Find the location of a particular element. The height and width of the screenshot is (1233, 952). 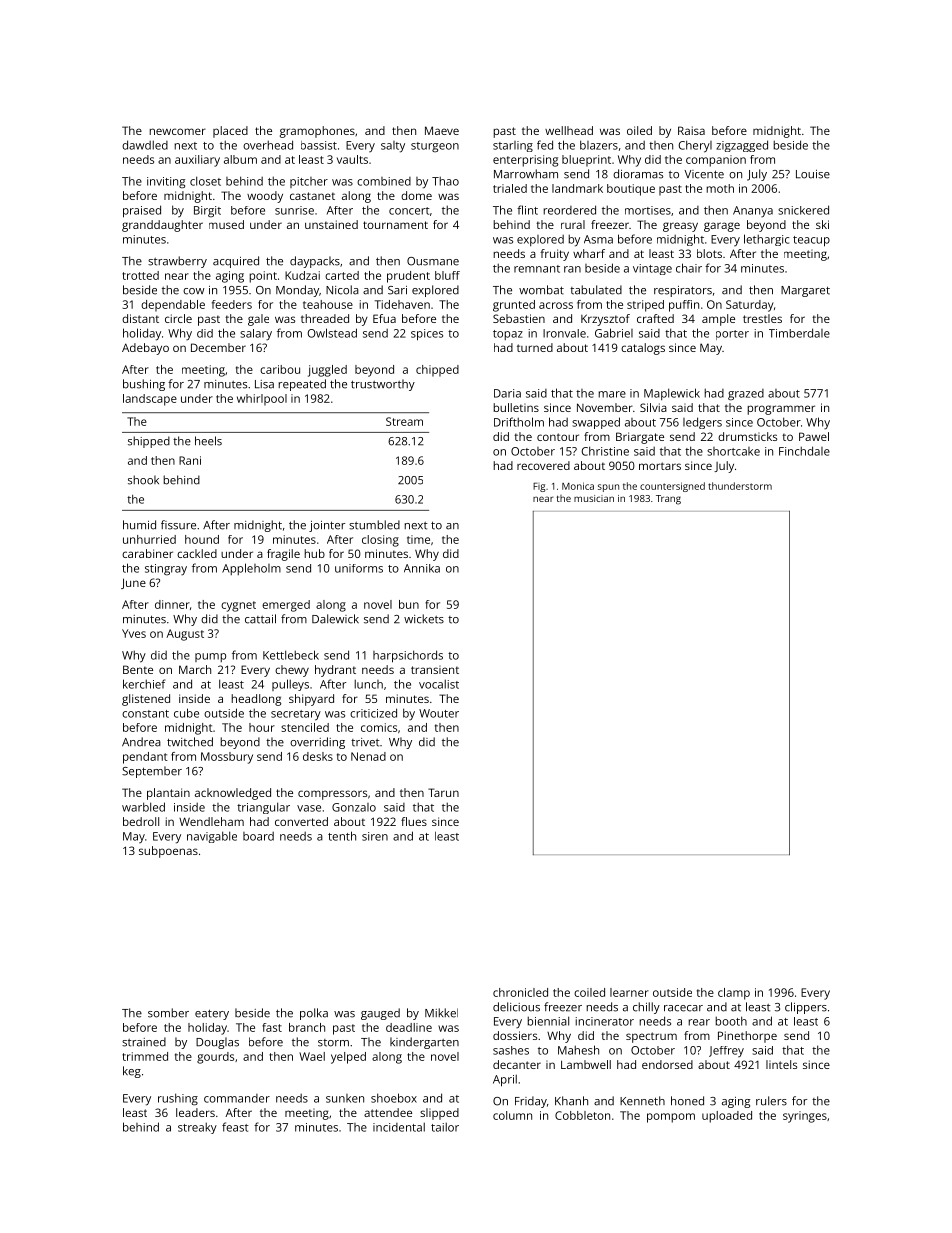

heels is located at coordinates (208, 441).
